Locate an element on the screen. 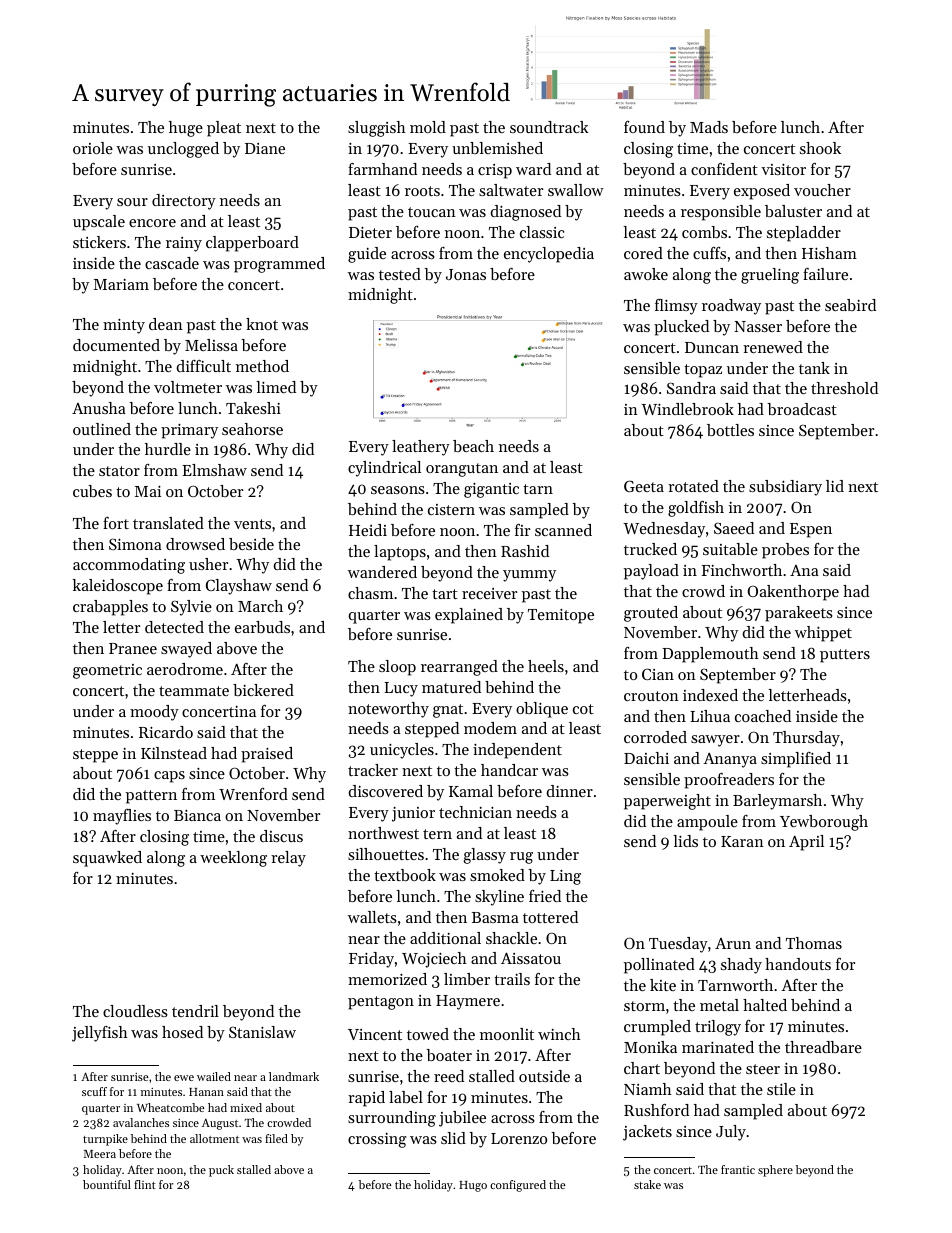 Image resolution: width=952 pixels, height=1233 pixels. threadbare is located at coordinates (823, 1047).
